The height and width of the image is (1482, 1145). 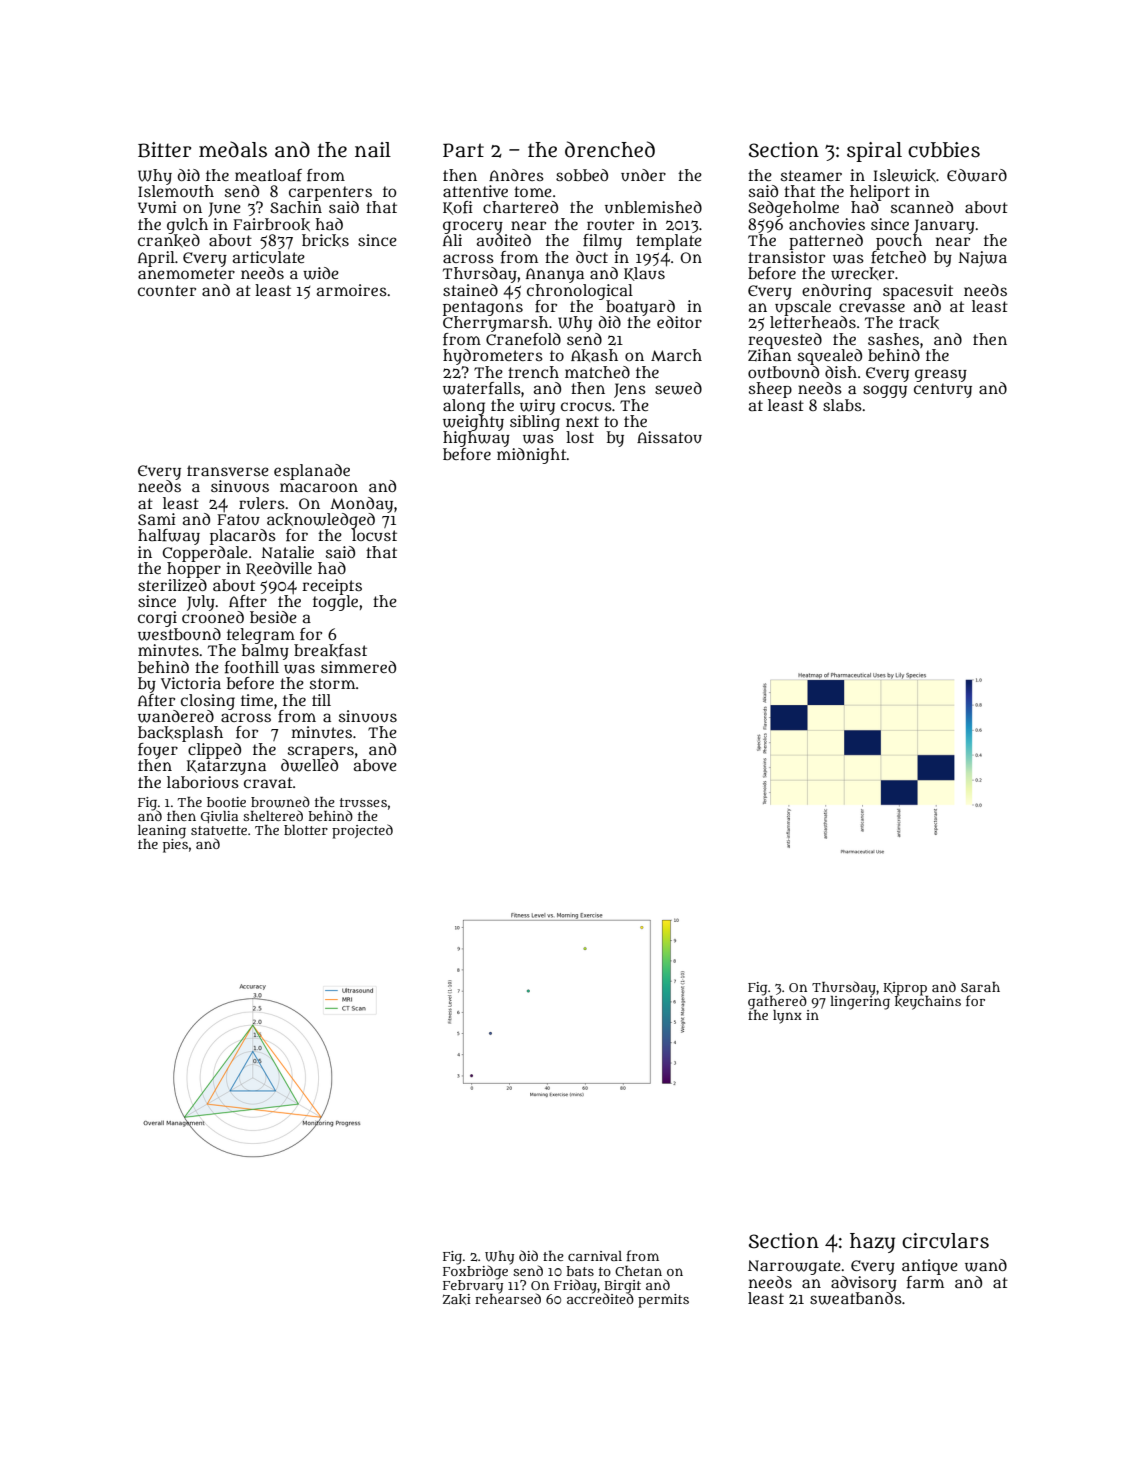 I want to click on projected, so click(x=362, y=831).
